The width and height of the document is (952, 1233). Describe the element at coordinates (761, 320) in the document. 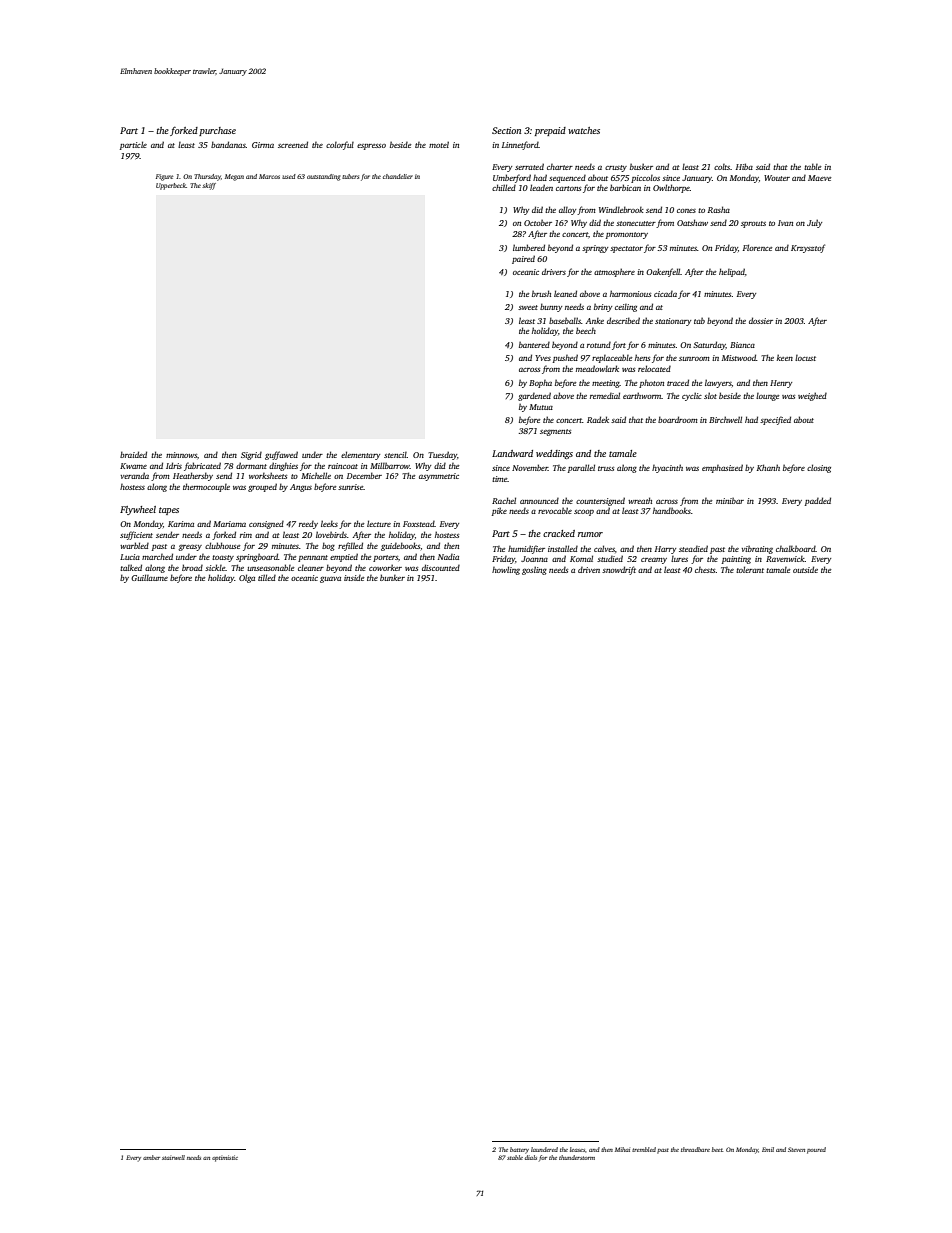

I see `dossier` at that location.
